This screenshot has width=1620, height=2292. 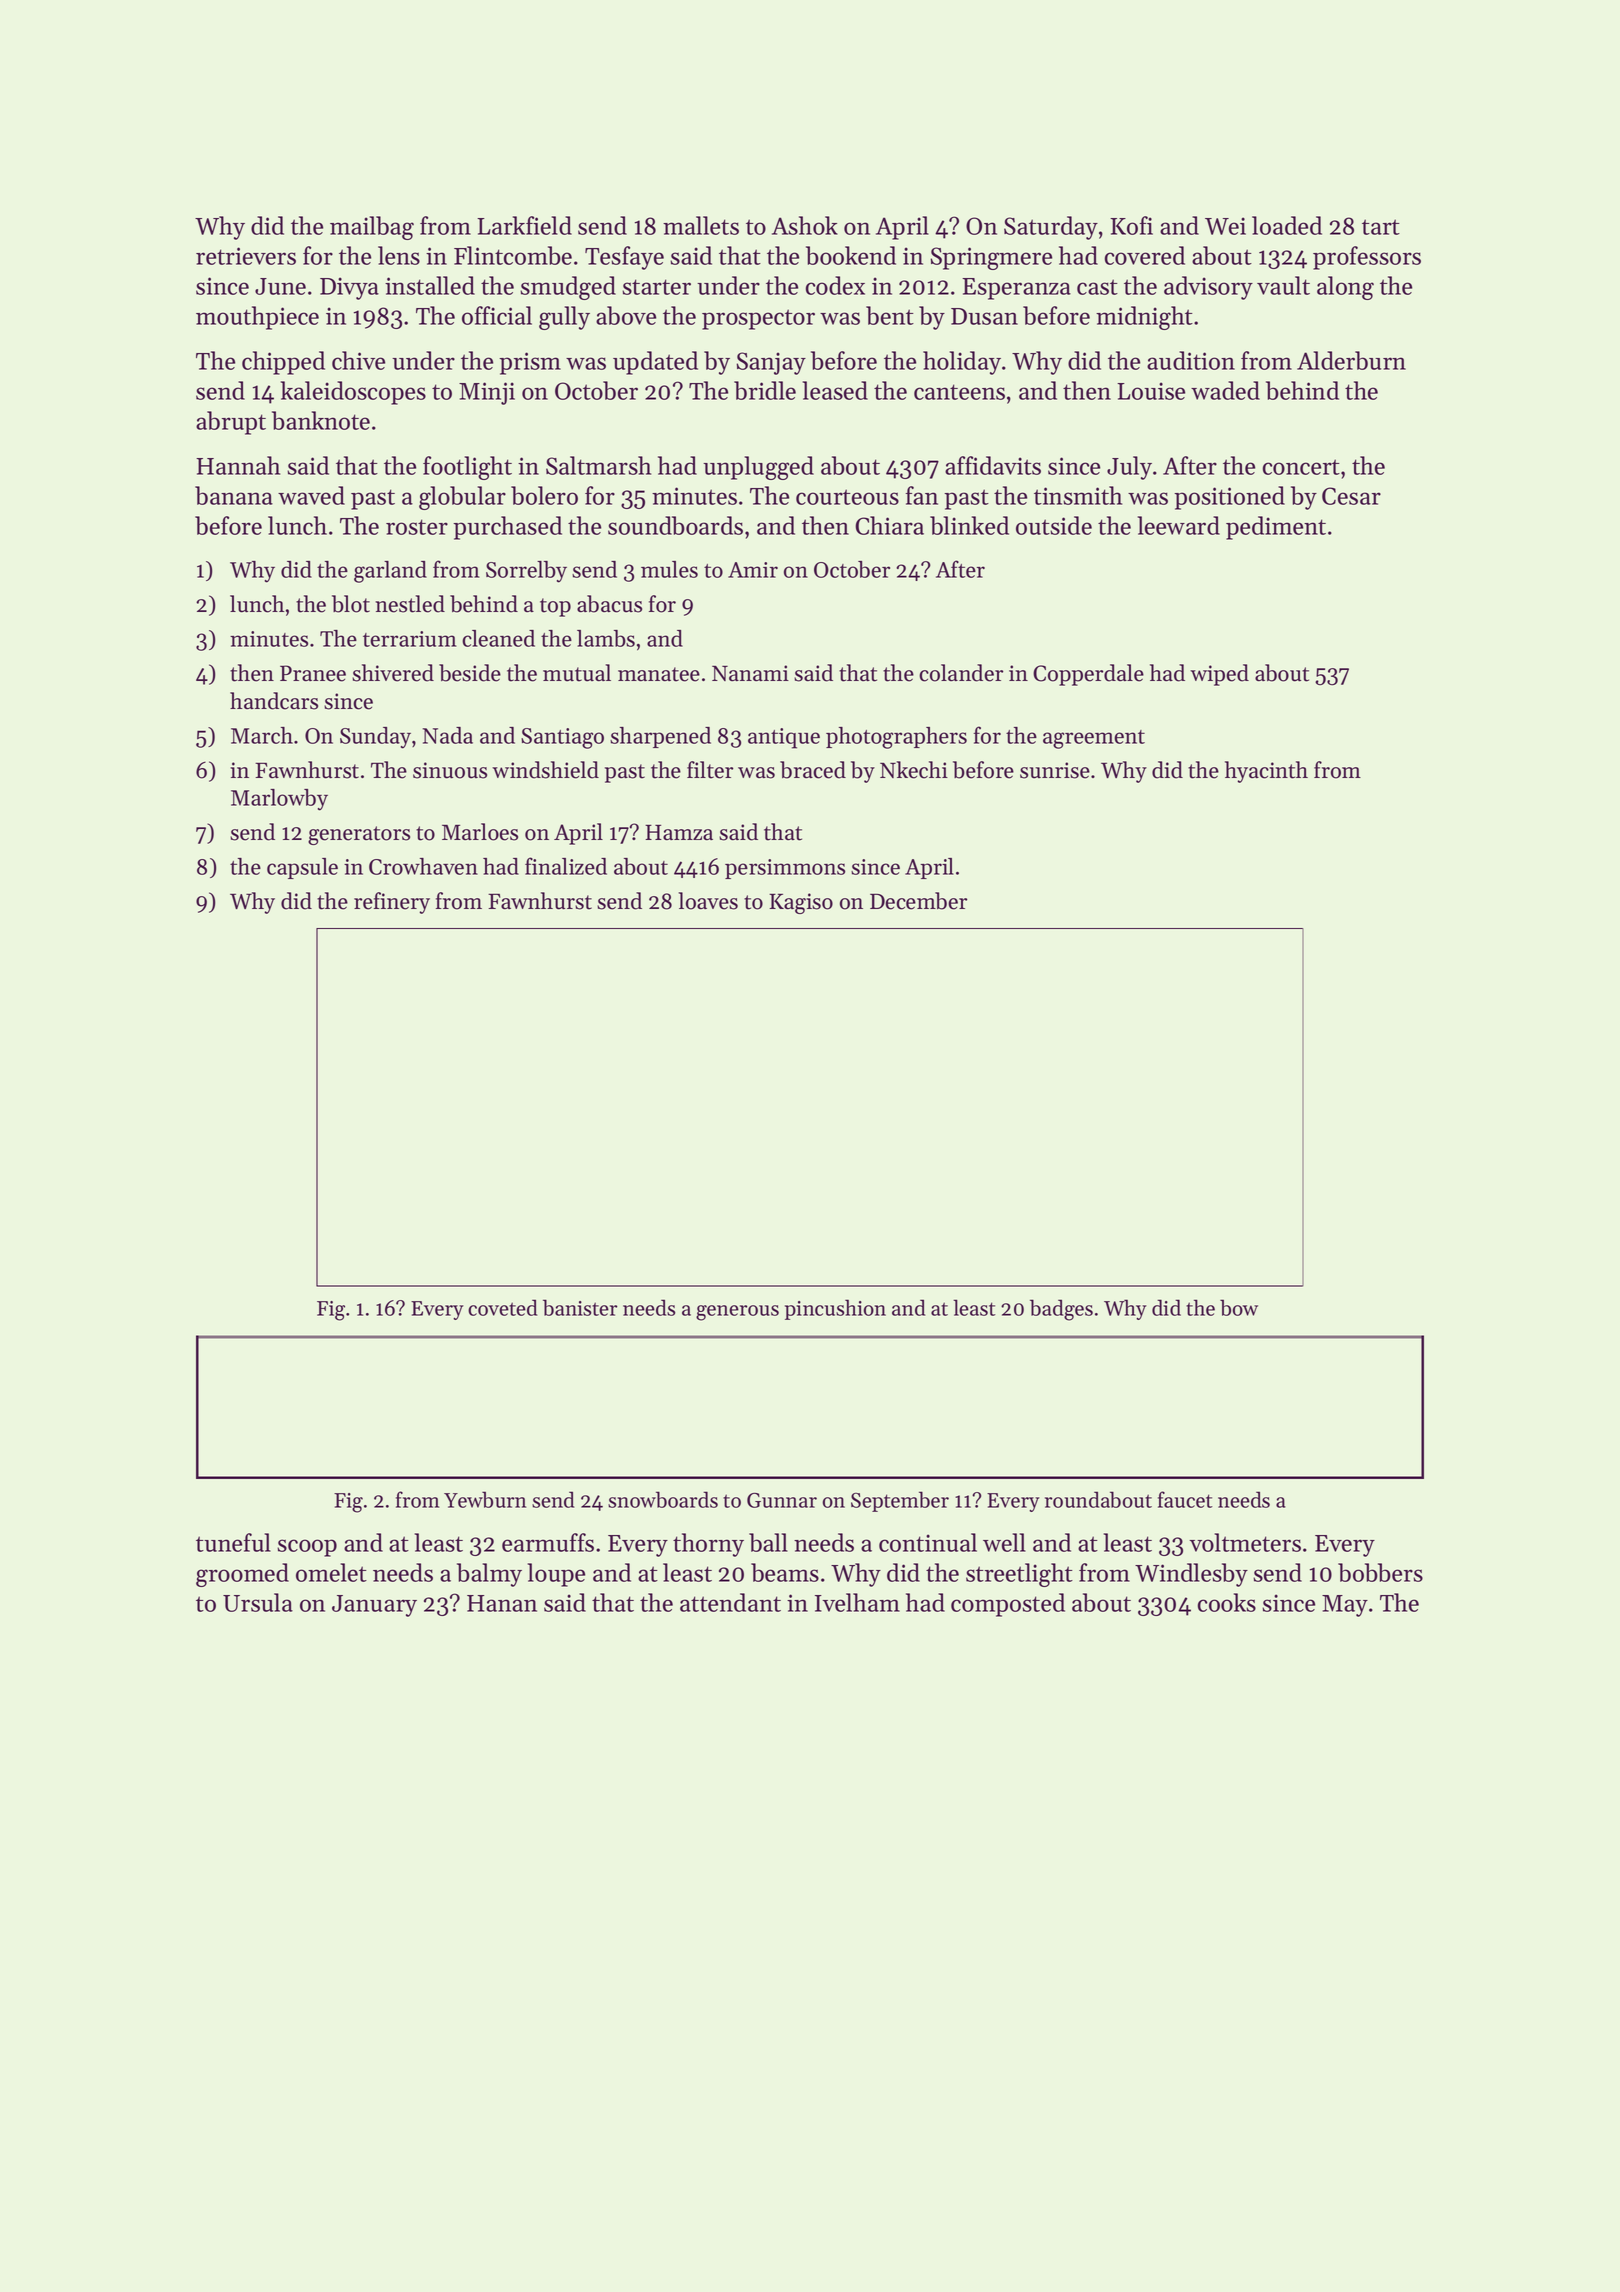 I want to click on January, so click(x=374, y=1606).
